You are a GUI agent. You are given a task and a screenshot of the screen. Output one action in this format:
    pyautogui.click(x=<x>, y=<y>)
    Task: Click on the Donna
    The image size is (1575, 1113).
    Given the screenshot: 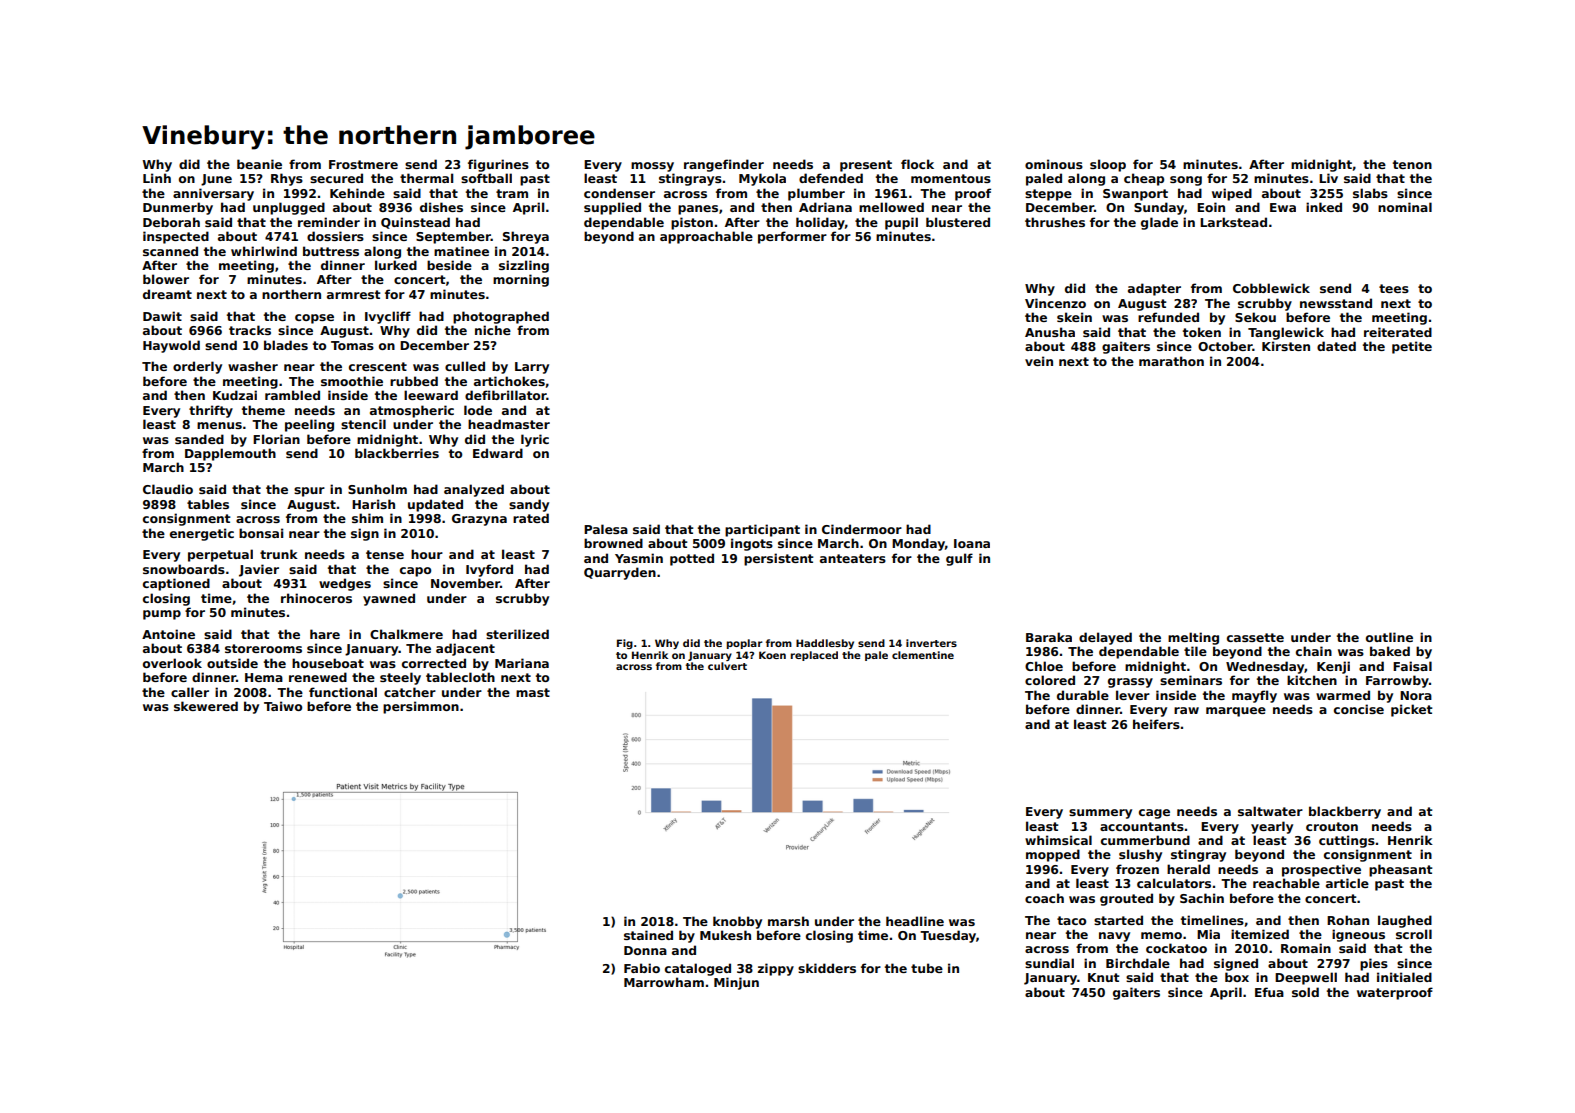 What is the action you would take?
    pyautogui.click(x=645, y=950)
